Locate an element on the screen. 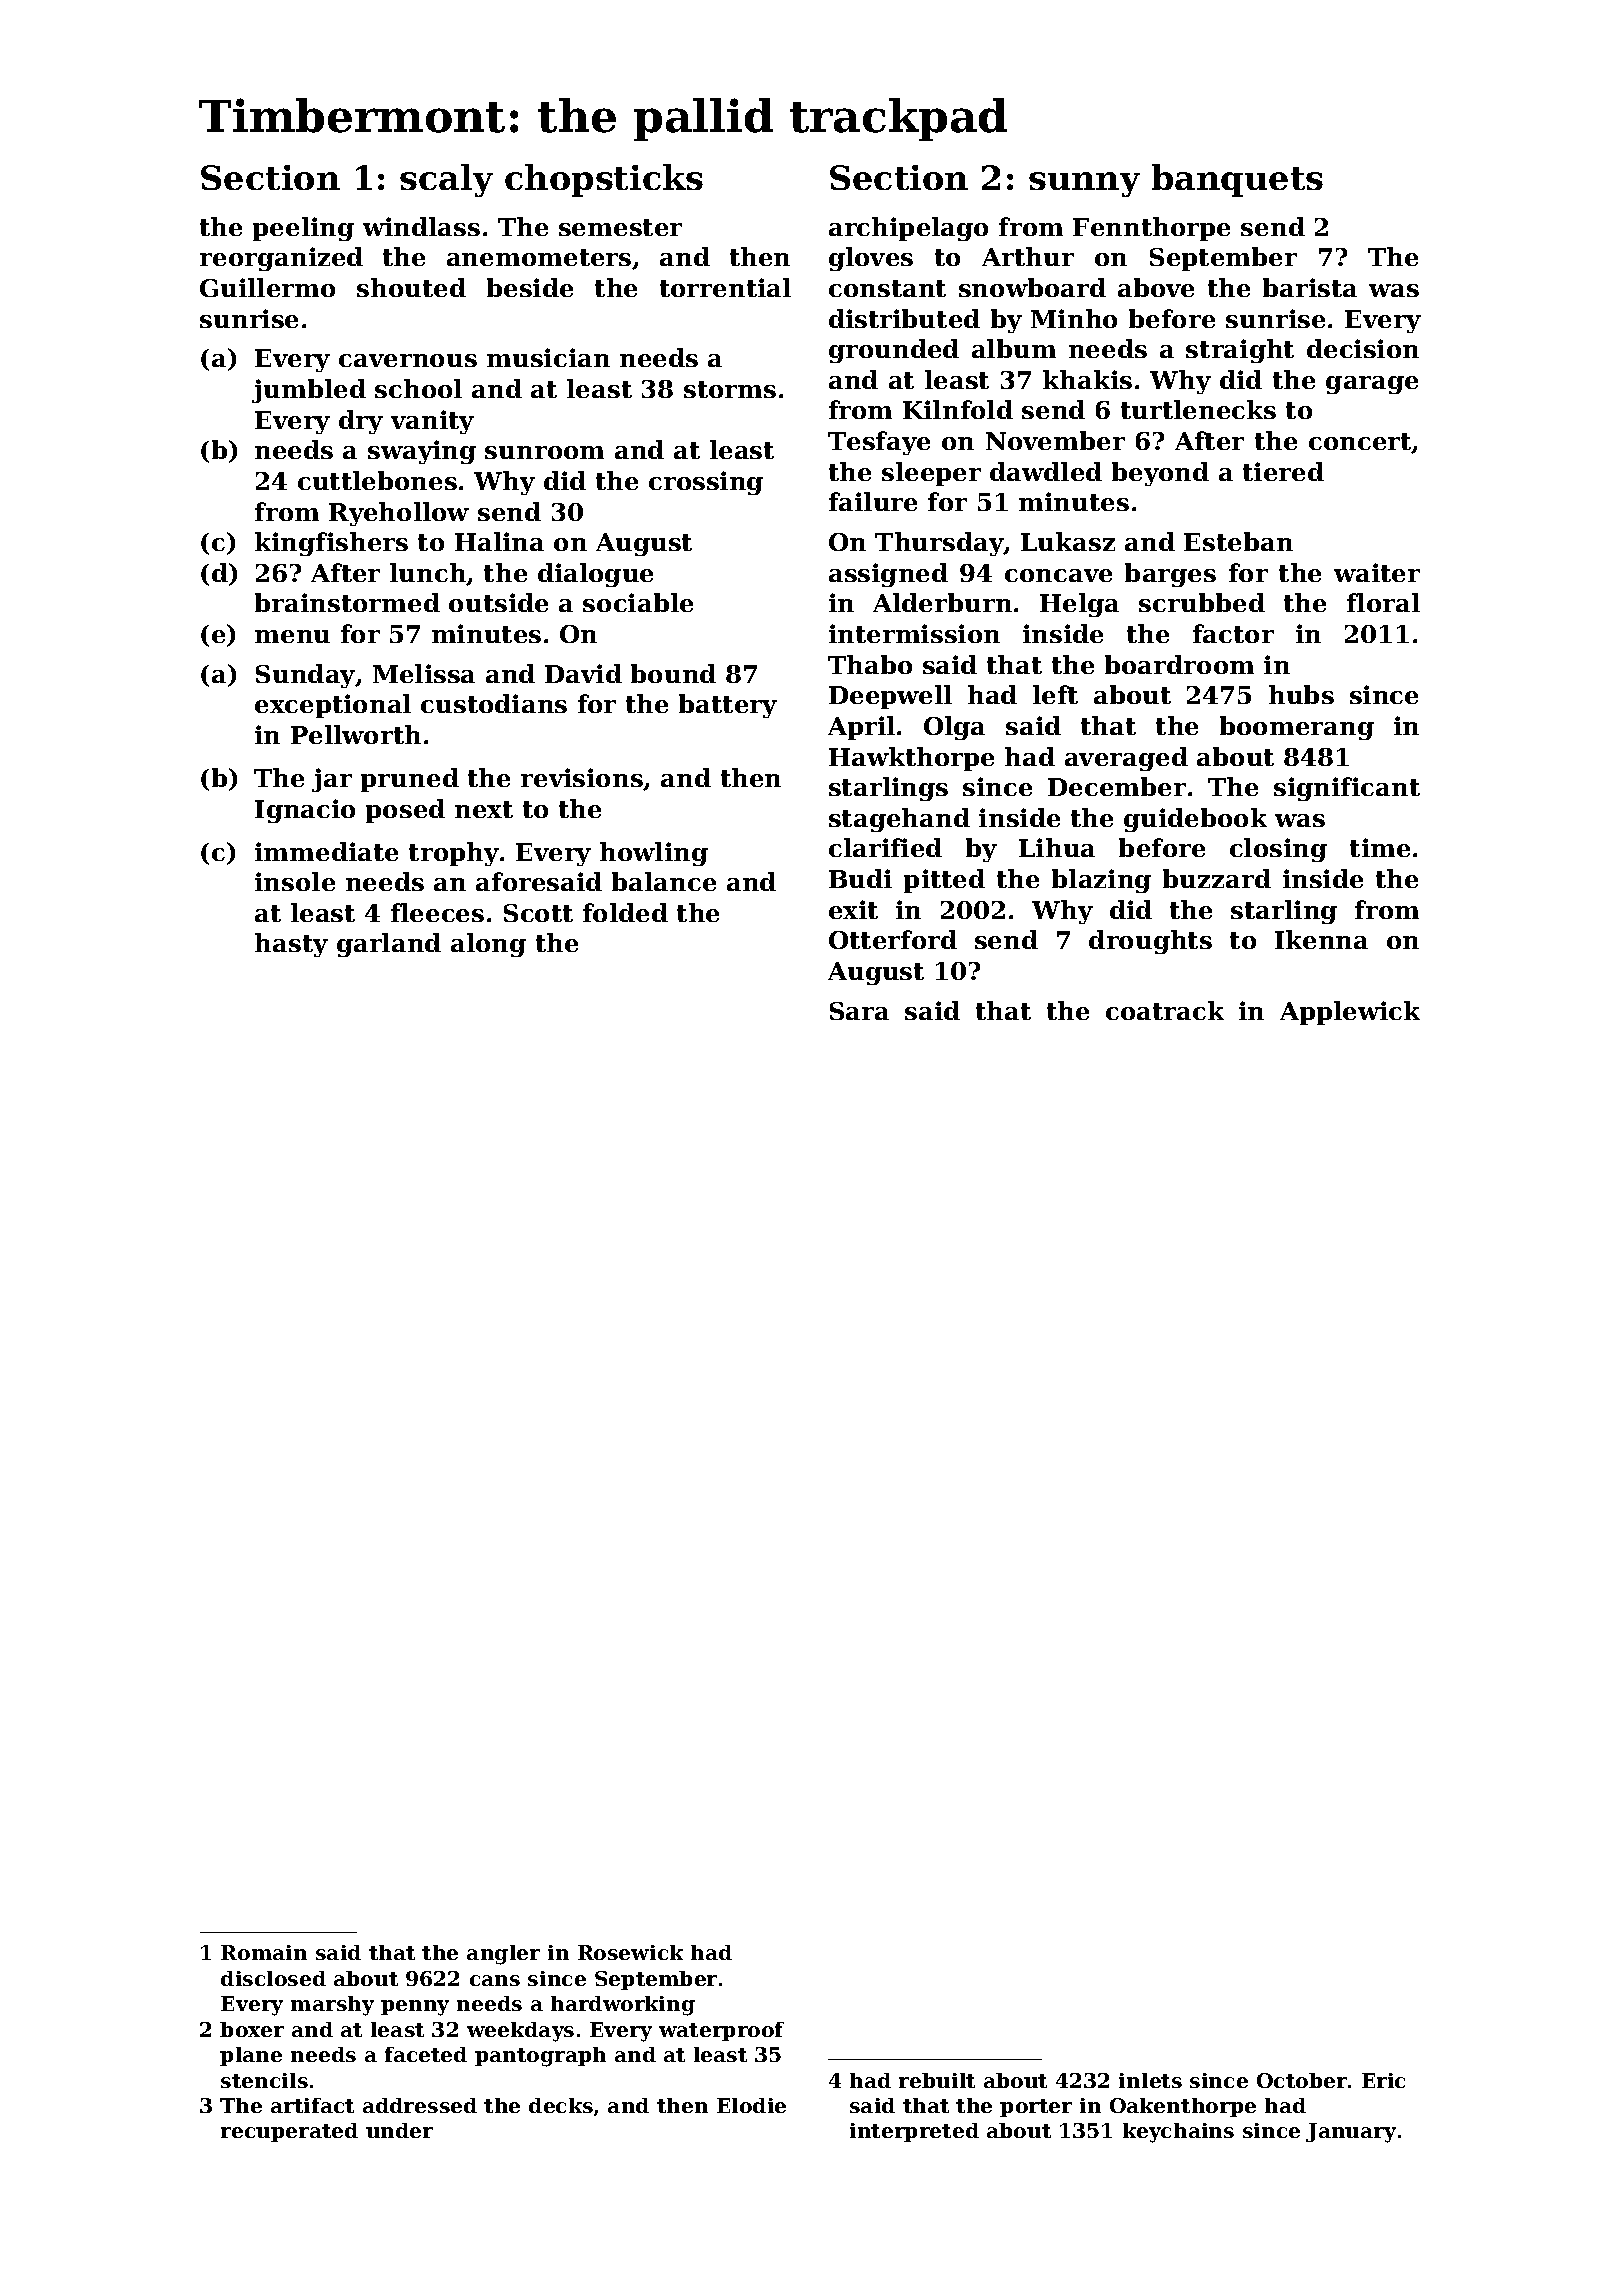 Image resolution: width=1620 pixels, height=2292 pixels. sunny is located at coordinates (1084, 184).
